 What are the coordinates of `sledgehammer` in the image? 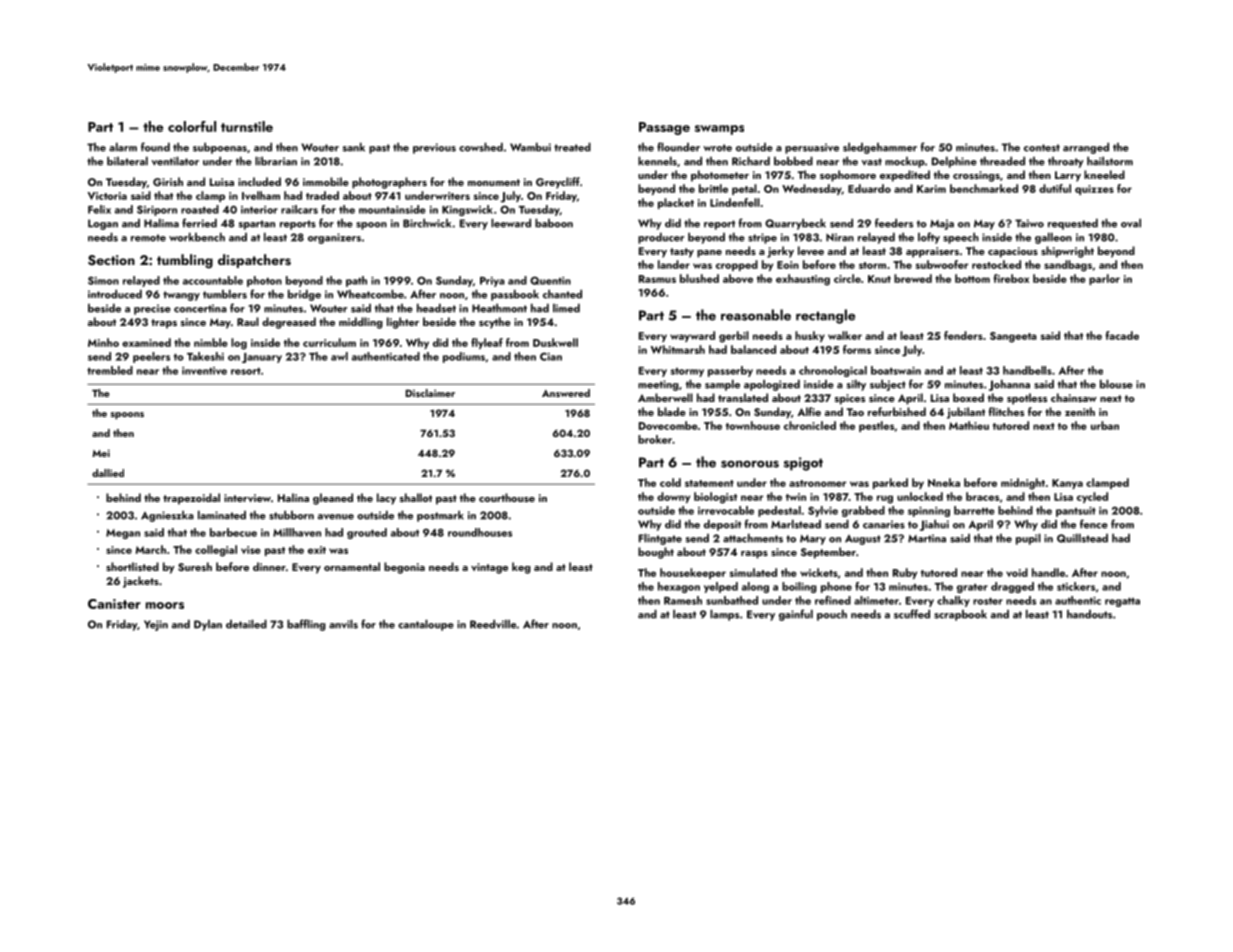 It's located at (880, 148).
